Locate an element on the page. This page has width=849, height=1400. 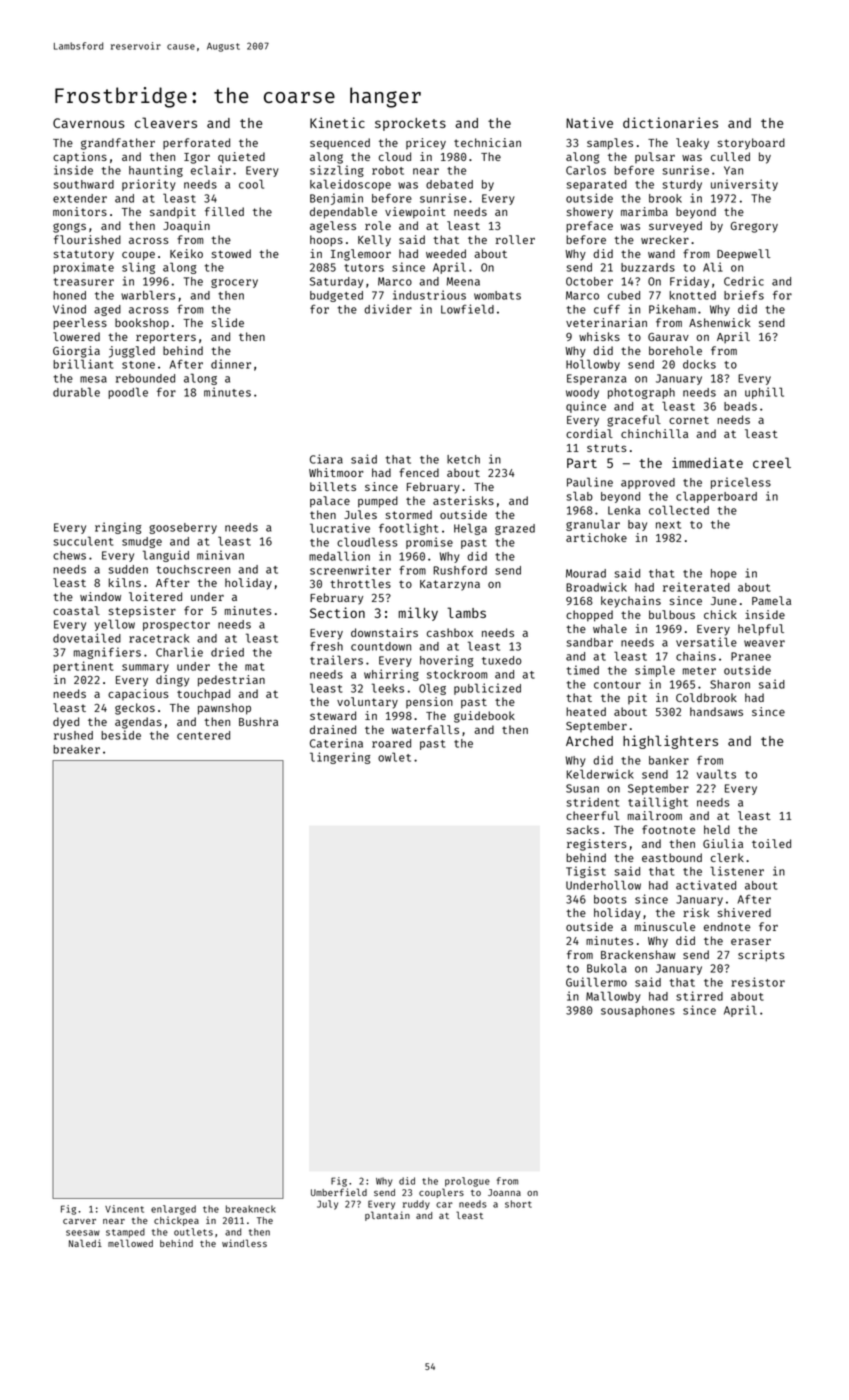
roller is located at coordinates (515, 239).
